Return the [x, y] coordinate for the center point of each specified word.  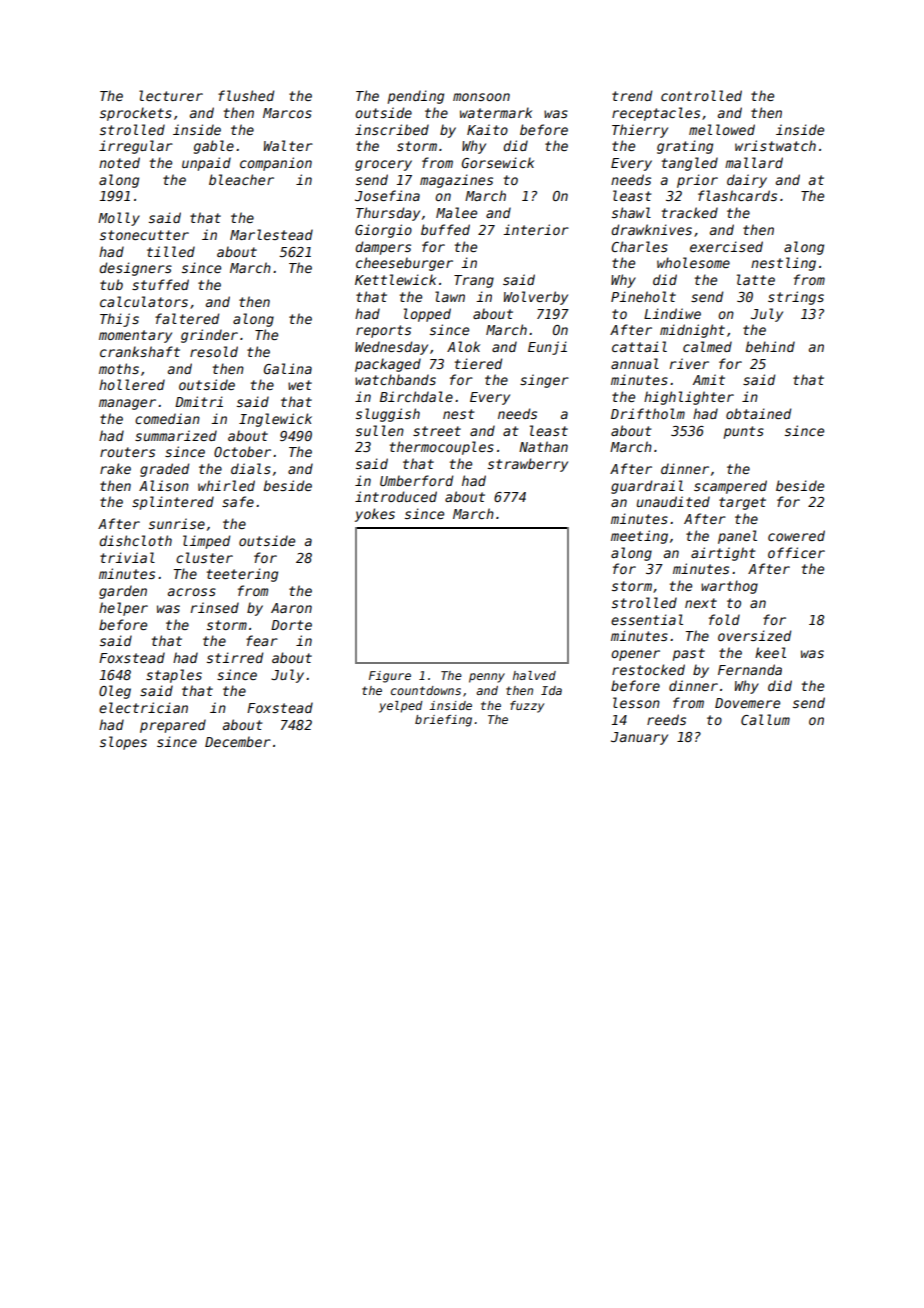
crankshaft [140, 351]
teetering [242, 575]
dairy [747, 181]
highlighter [689, 398]
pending [415, 97]
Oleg [115, 692]
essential [647, 619]
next [701, 603]
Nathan [543, 446]
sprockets [136, 114]
